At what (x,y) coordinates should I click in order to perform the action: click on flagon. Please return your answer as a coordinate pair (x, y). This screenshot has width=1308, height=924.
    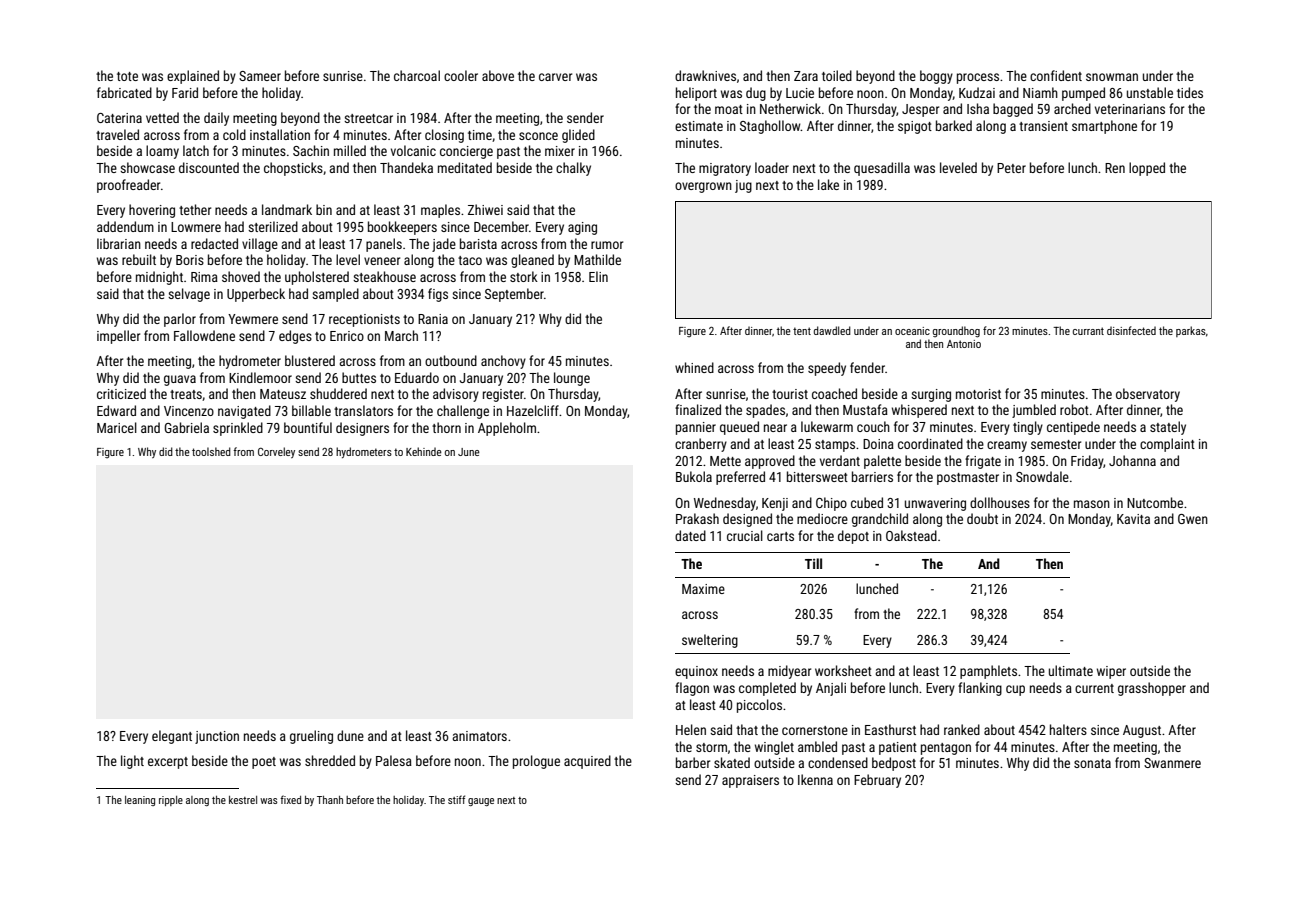
    Looking at the image, I should click on (692, 689).
